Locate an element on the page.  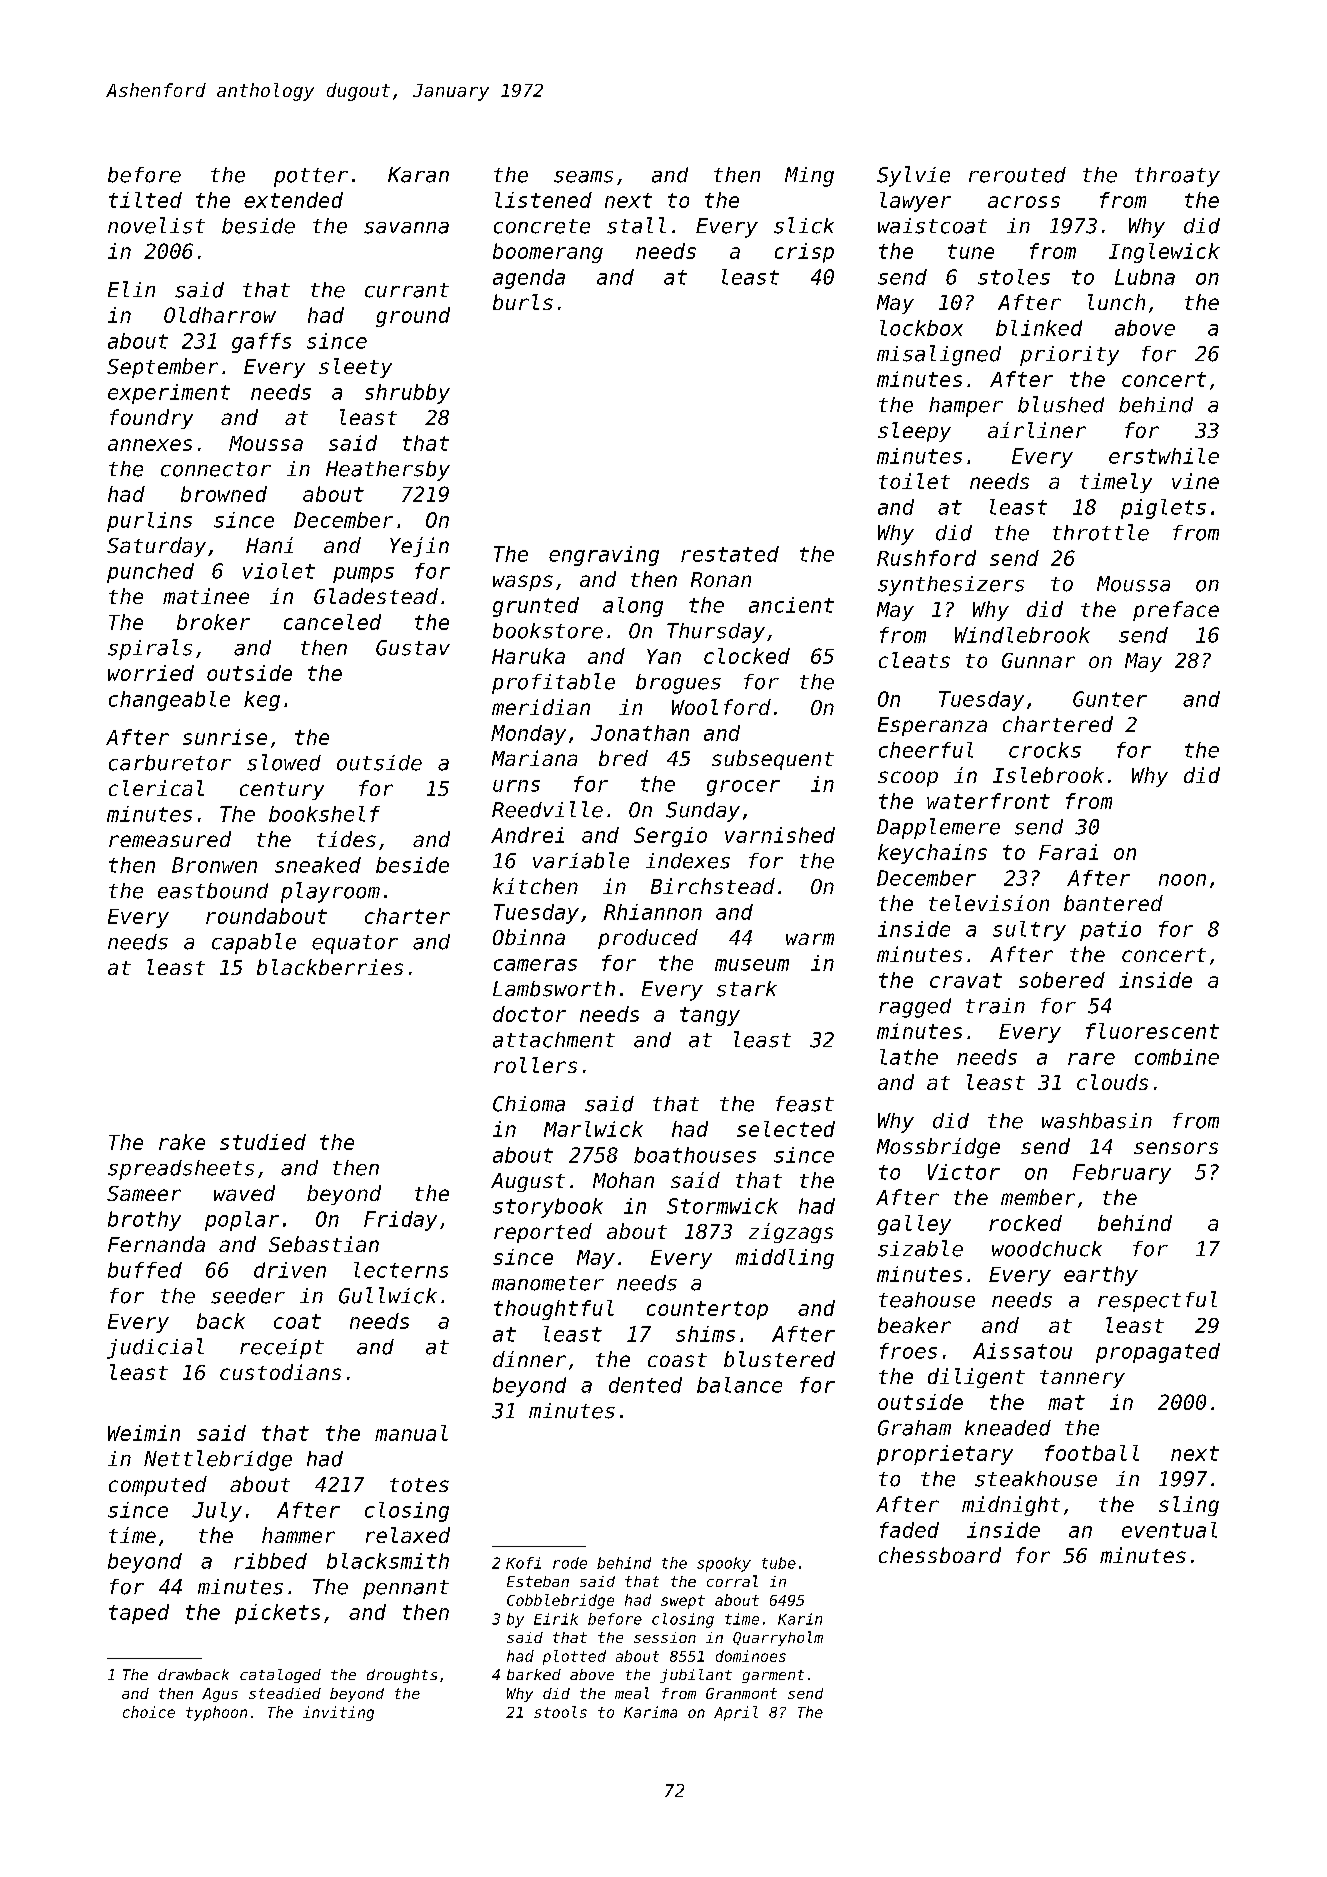
Ming is located at coordinates (809, 177).
